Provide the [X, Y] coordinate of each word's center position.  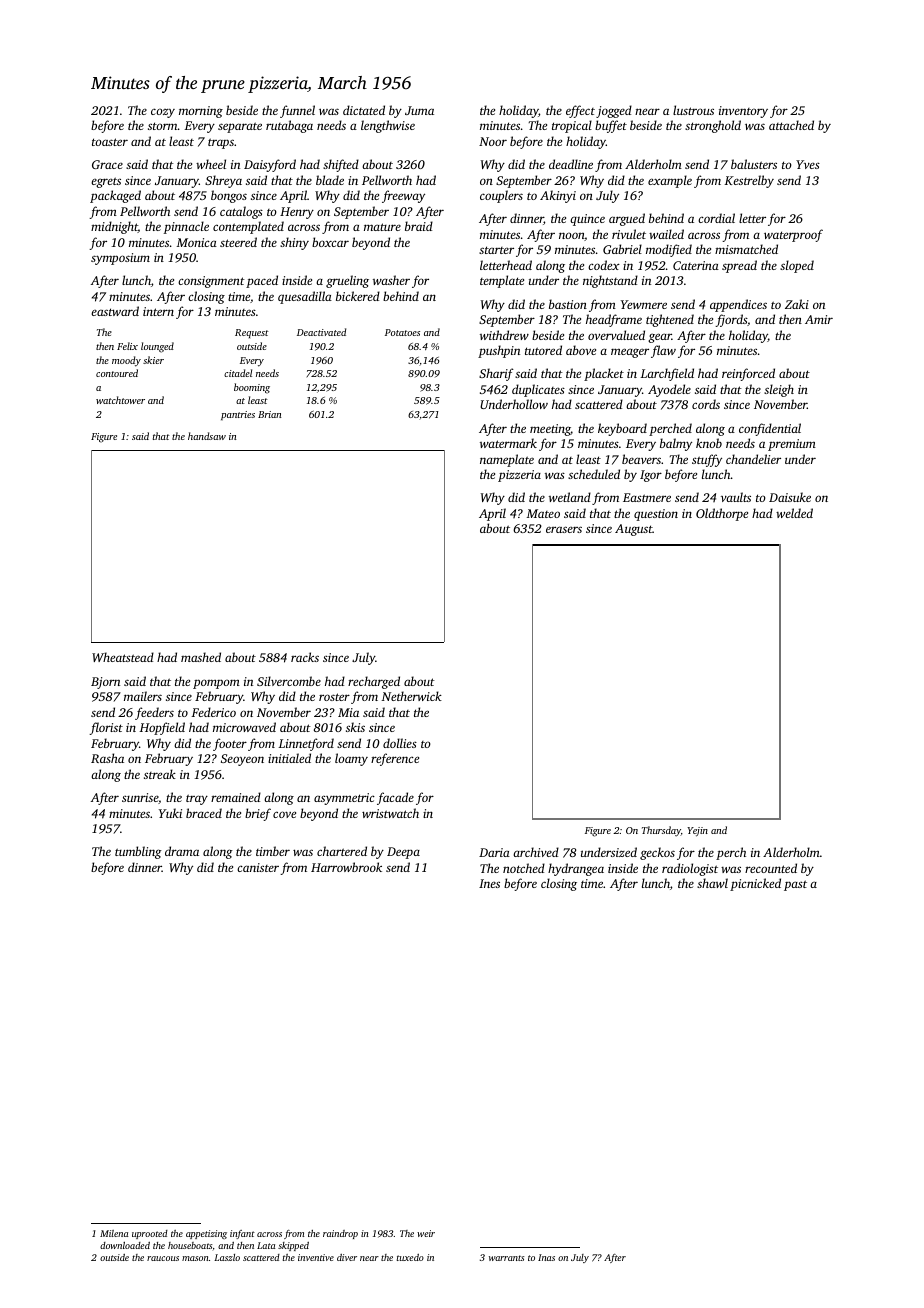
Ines [489, 883]
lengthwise [388, 126]
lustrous [693, 110]
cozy [163, 113]
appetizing [206, 1234]
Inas [546, 1257]
